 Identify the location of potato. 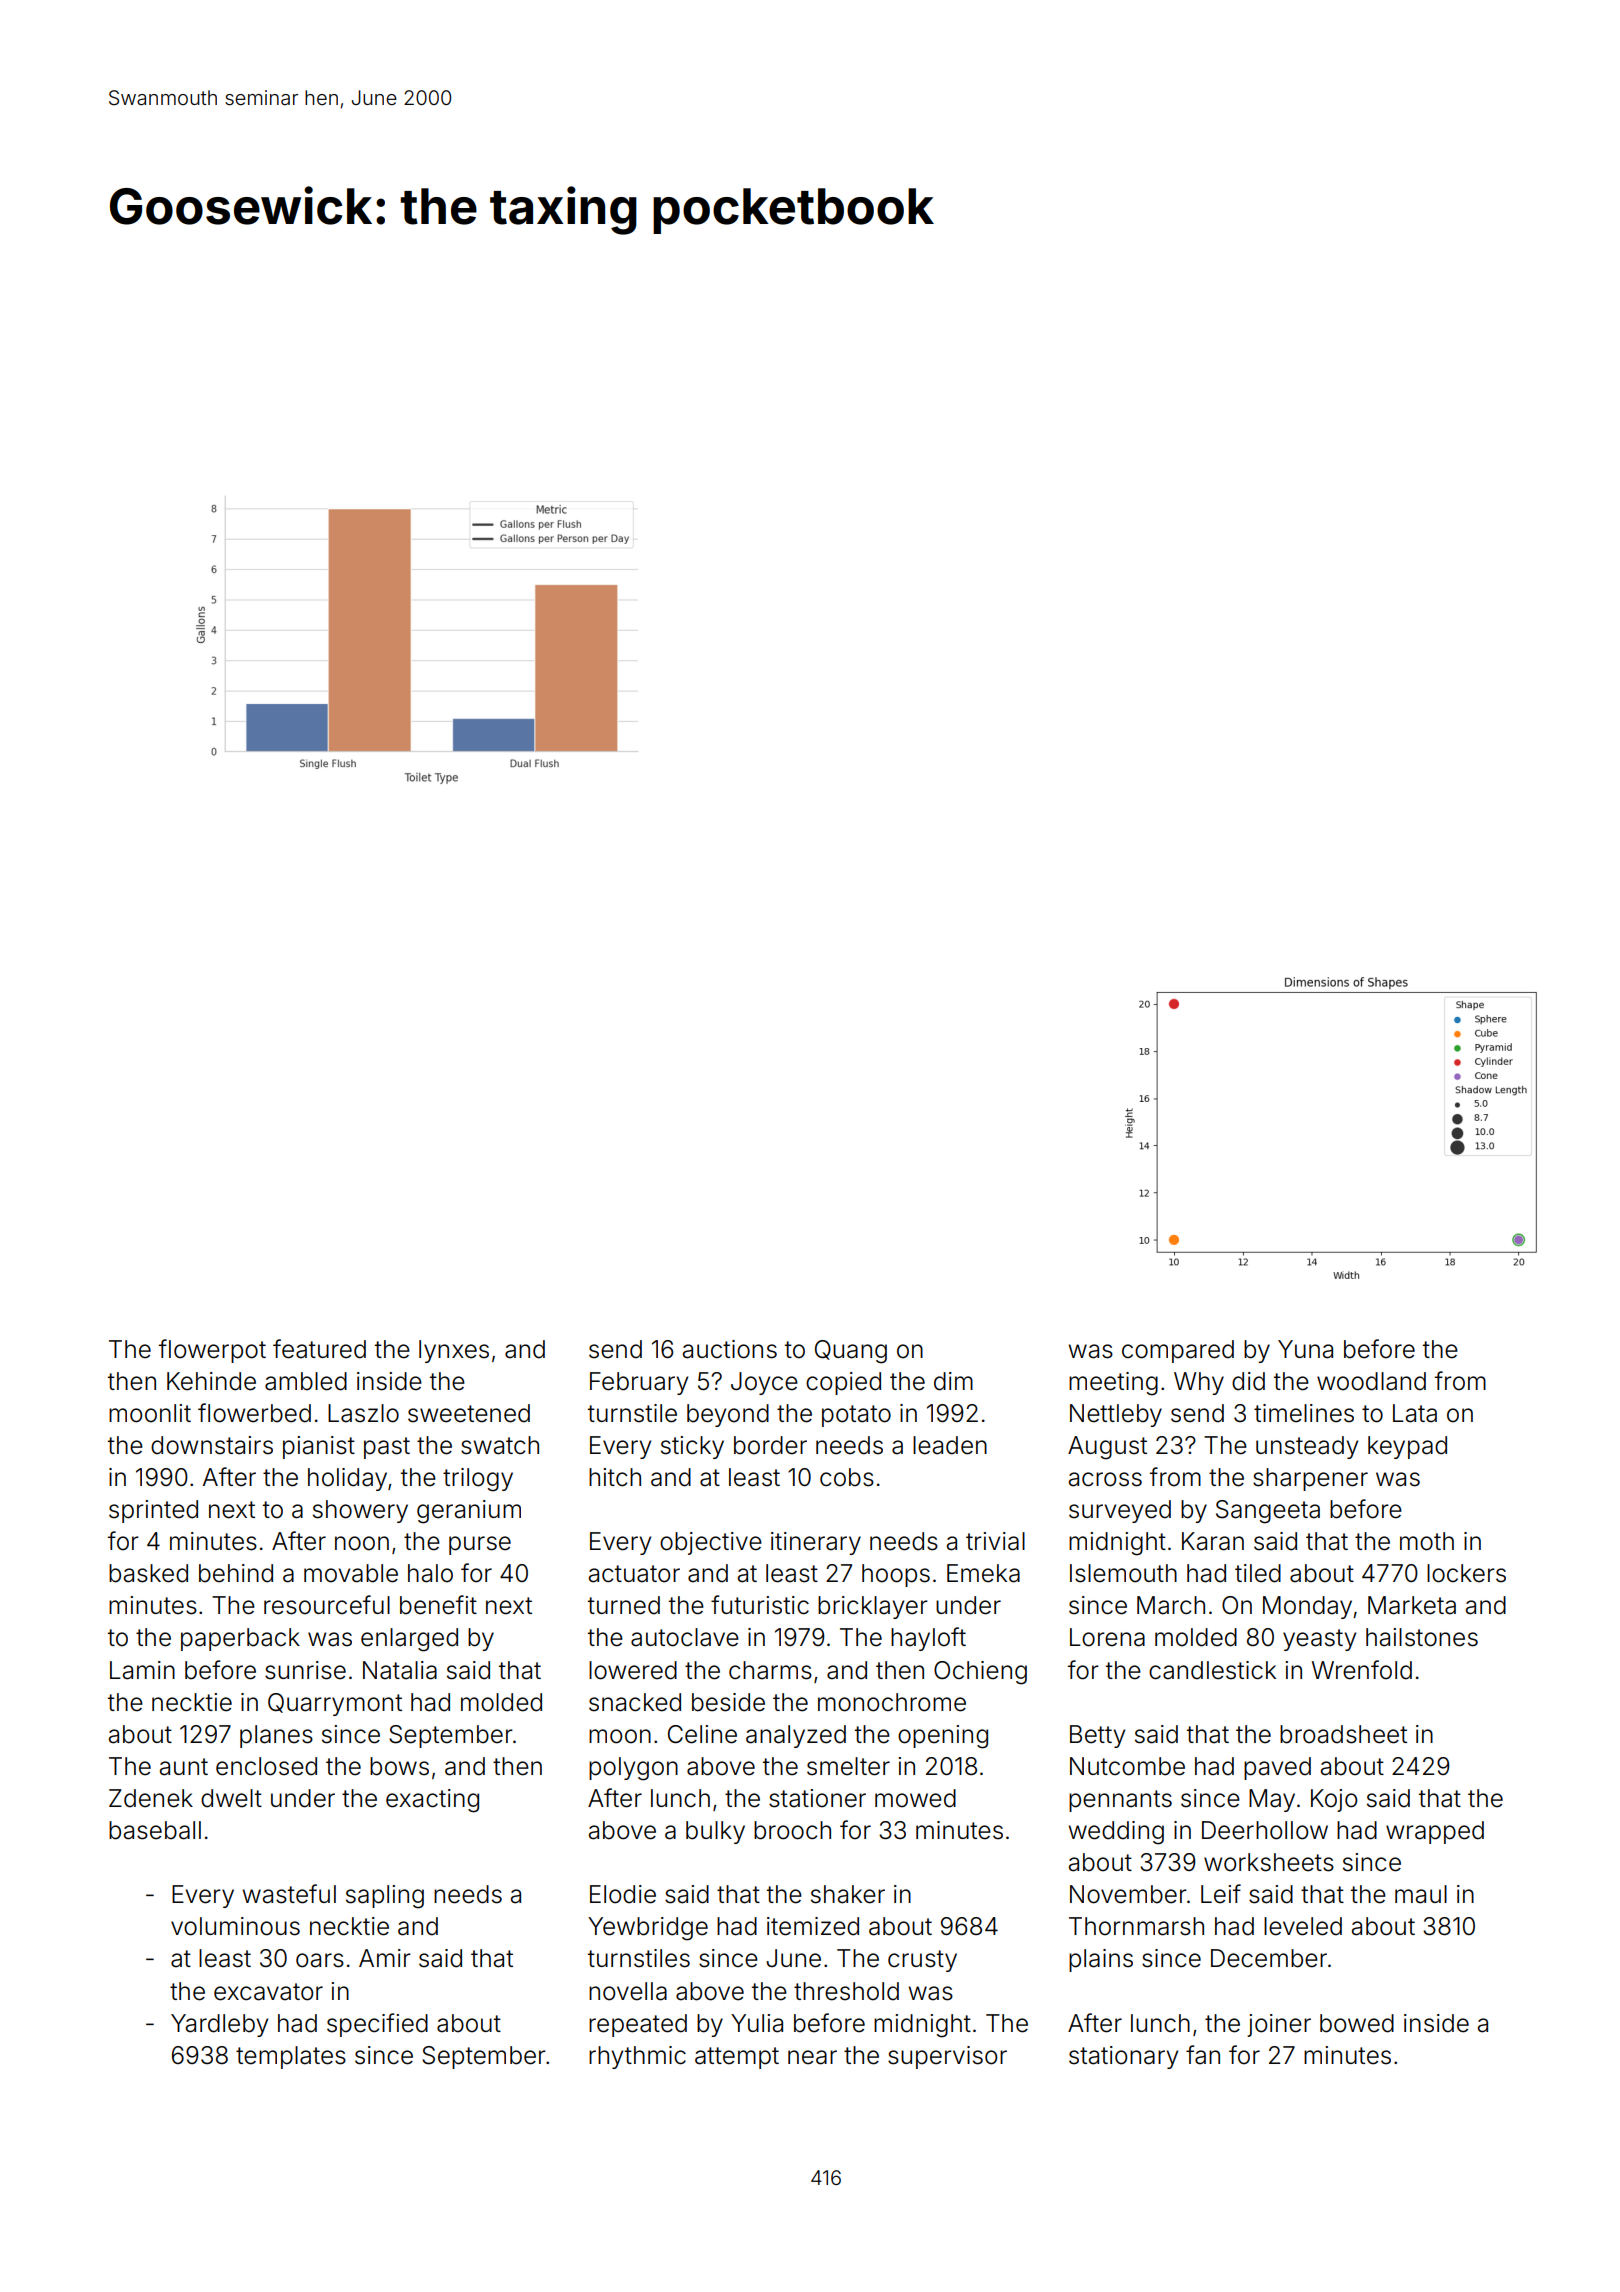
(856, 1416).
